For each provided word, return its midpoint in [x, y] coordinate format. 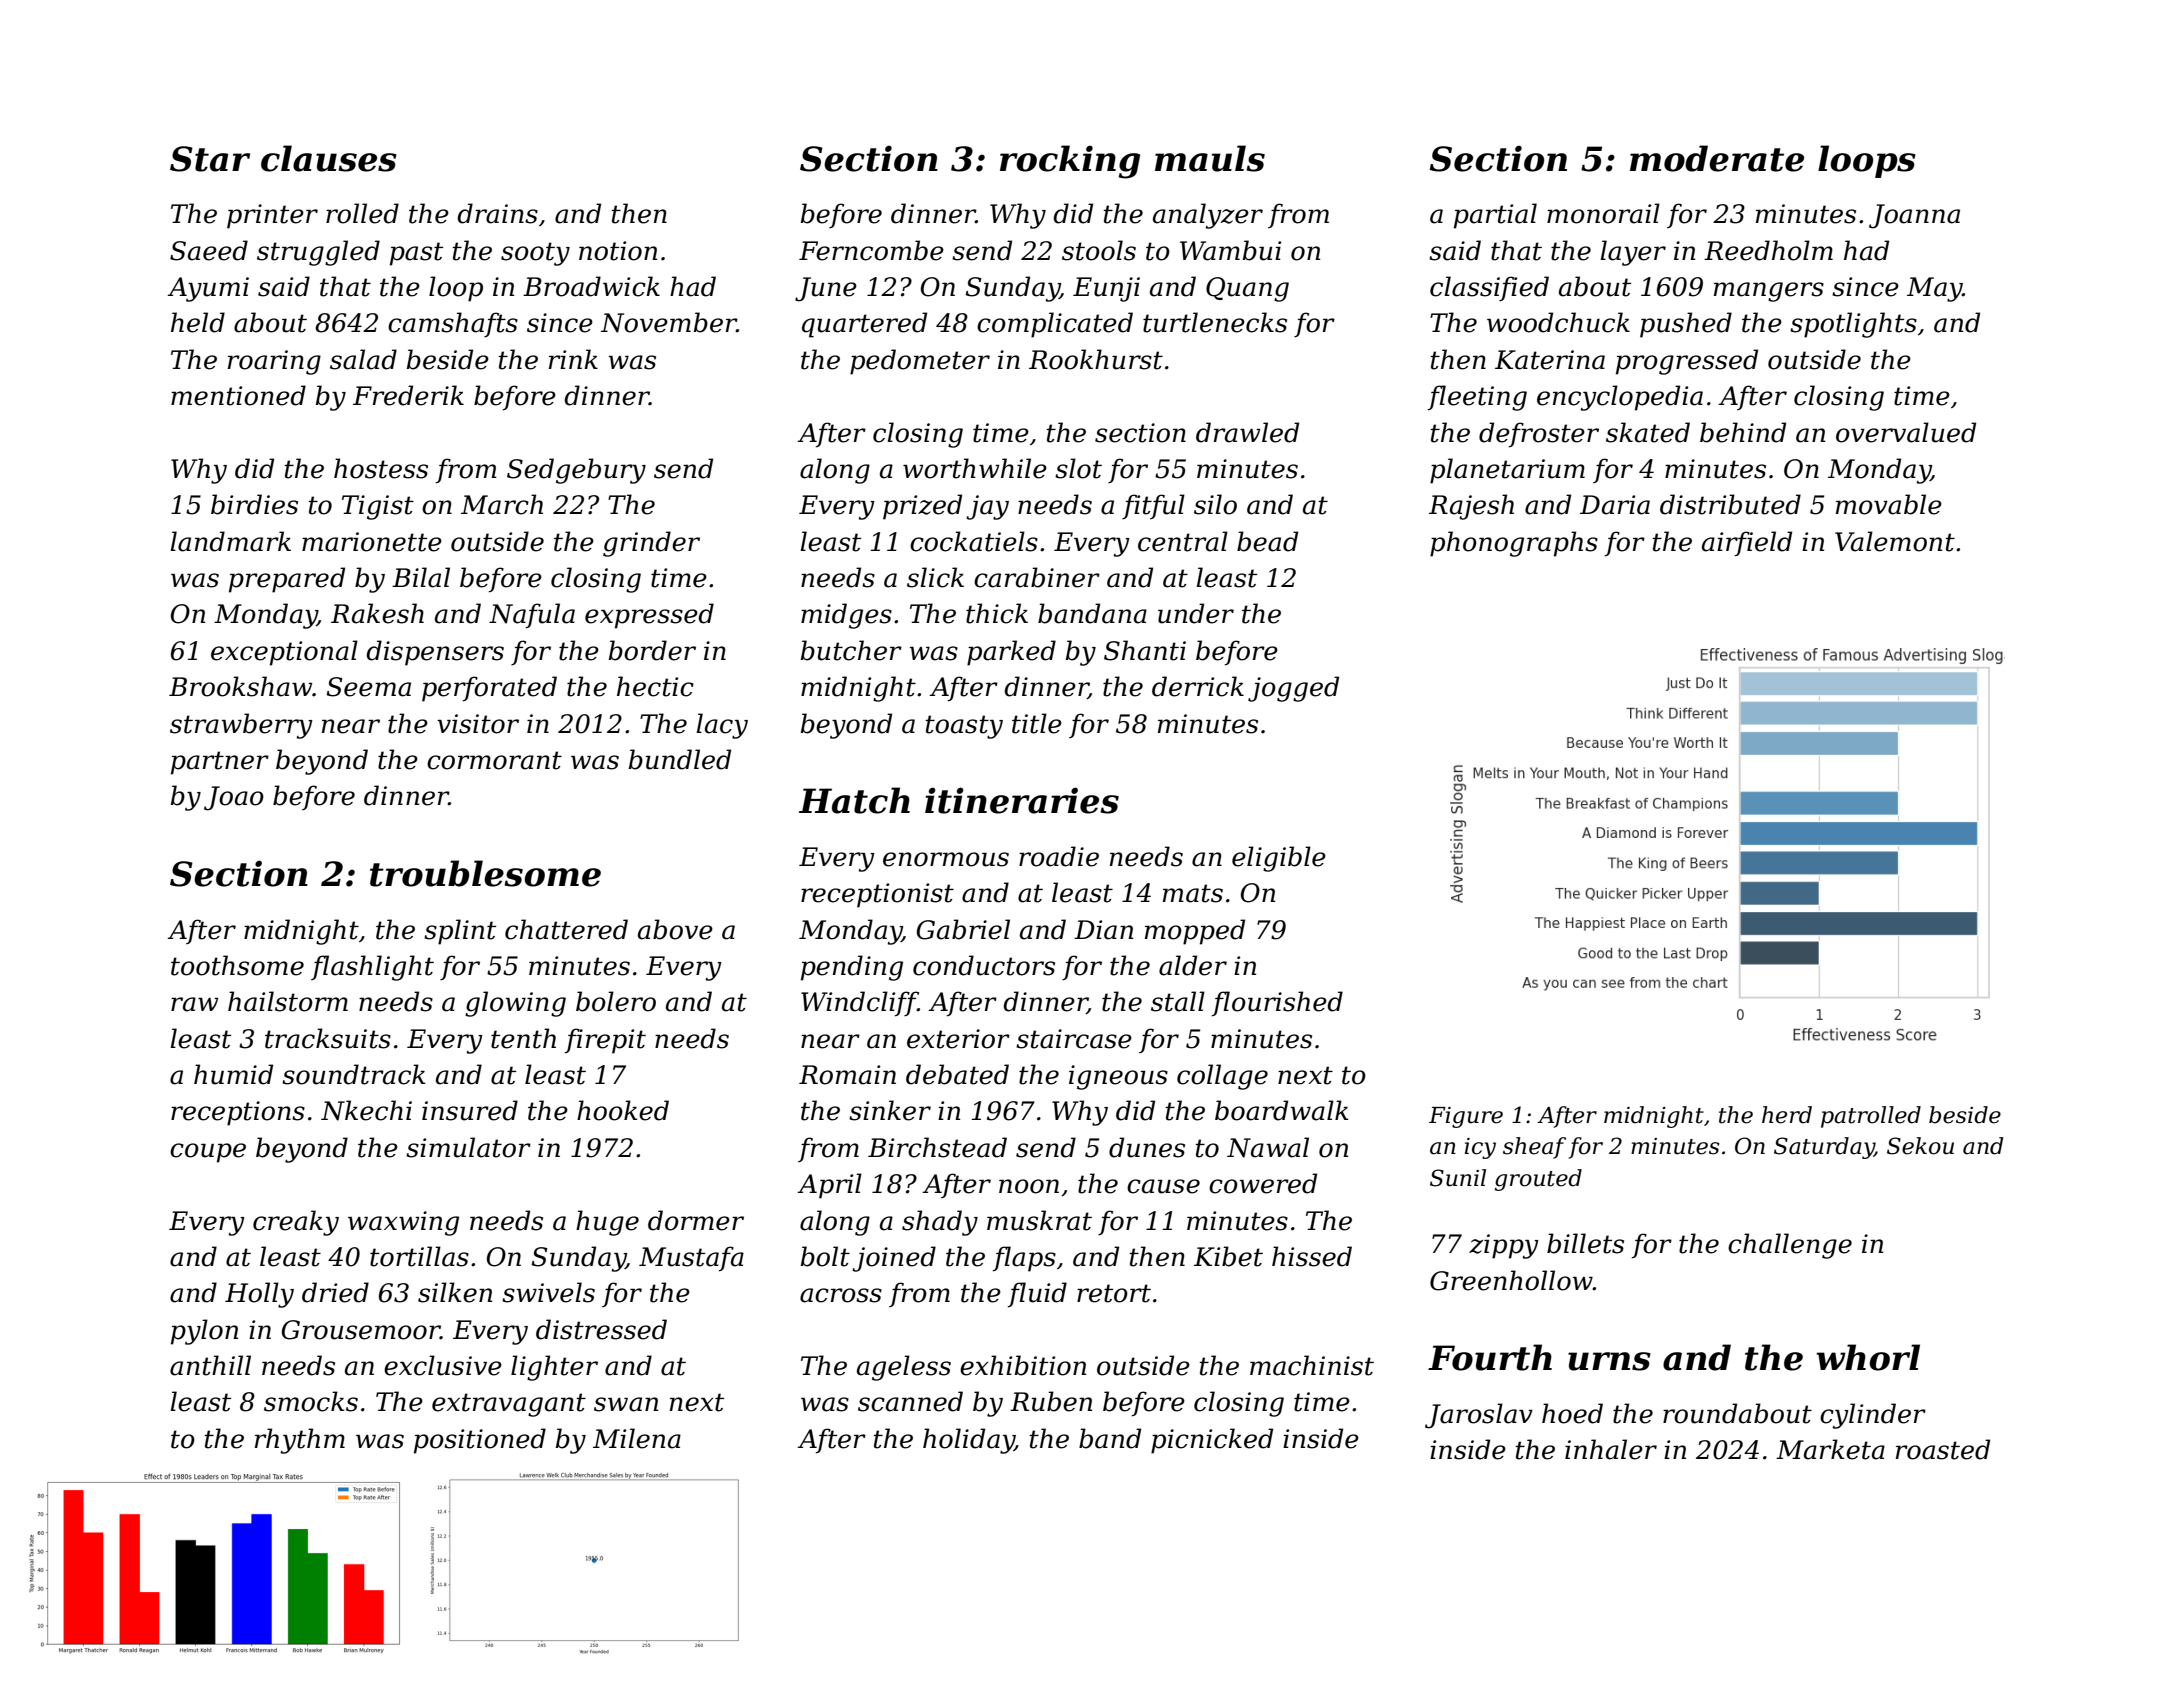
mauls [1210, 158]
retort [1114, 1293]
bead [1267, 541]
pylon [204, 1332]
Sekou [1920, 1146]
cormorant [494, 760]
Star [210, 159]
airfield [1747, 544]
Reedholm [1768, 250]
